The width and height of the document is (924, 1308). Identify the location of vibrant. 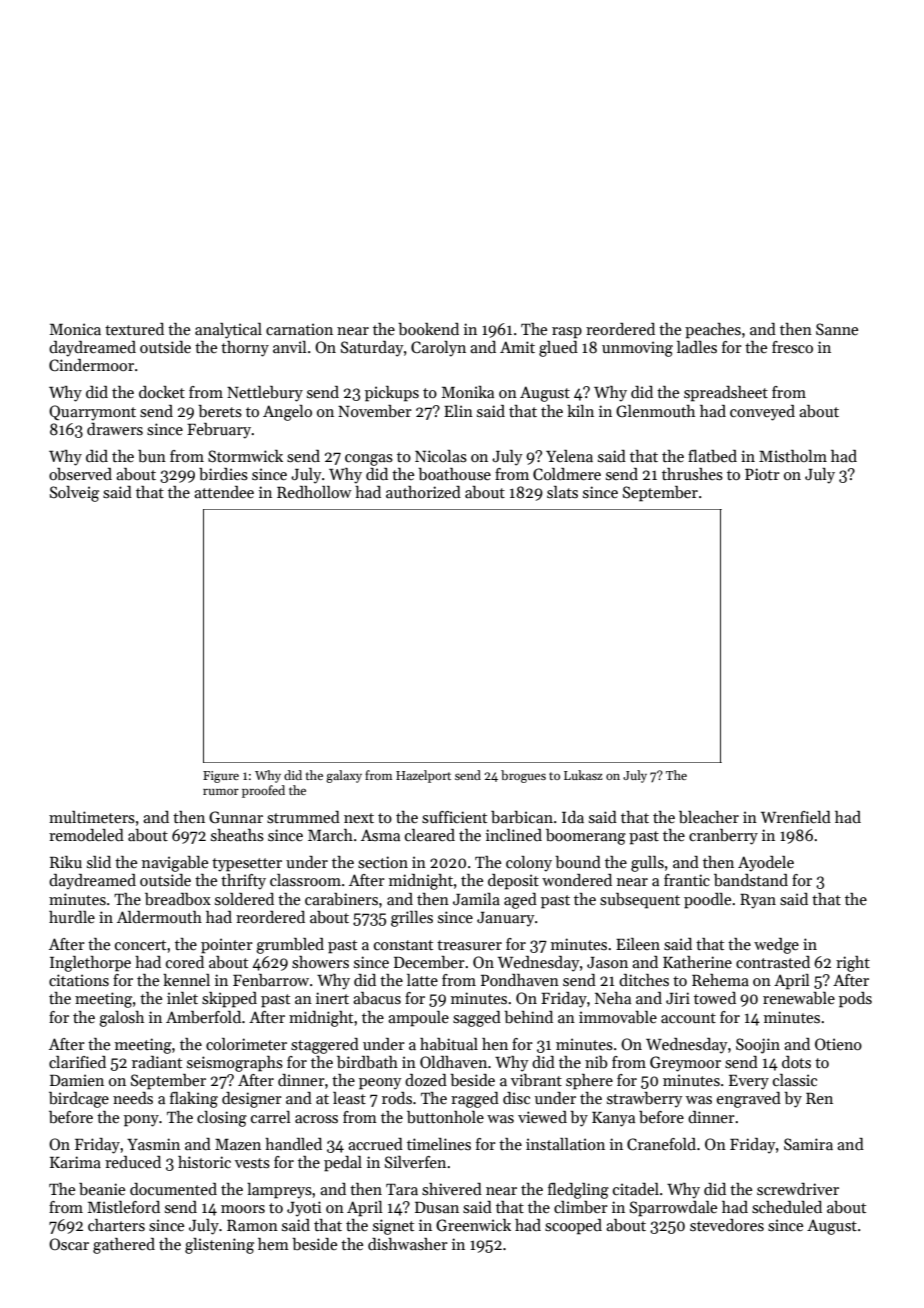
(536, 1080).
